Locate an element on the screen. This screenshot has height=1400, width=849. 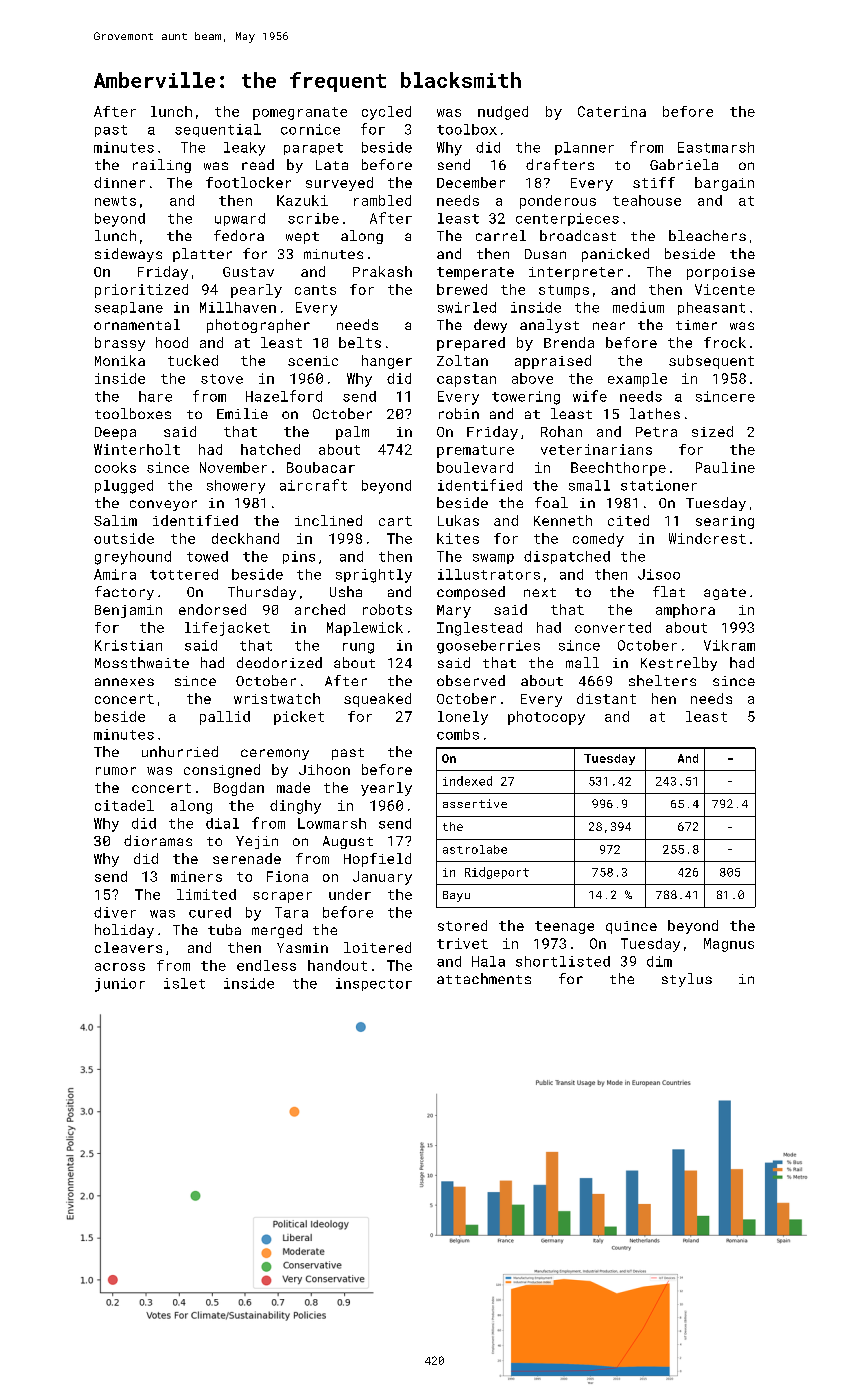
panicked is located at coordinates (615, 255).
